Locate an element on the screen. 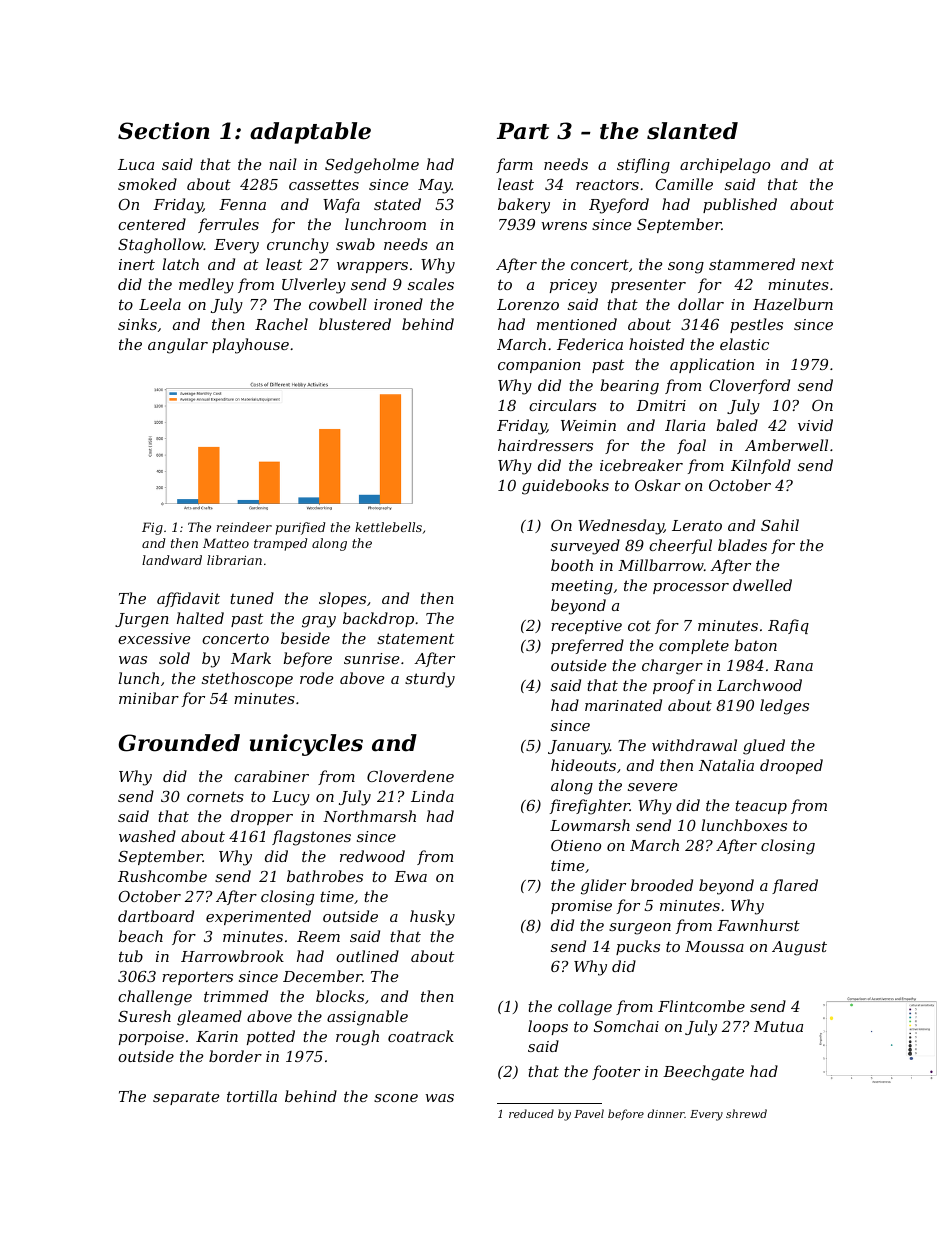  Cloverdene is located at coordinates (410, 776).
